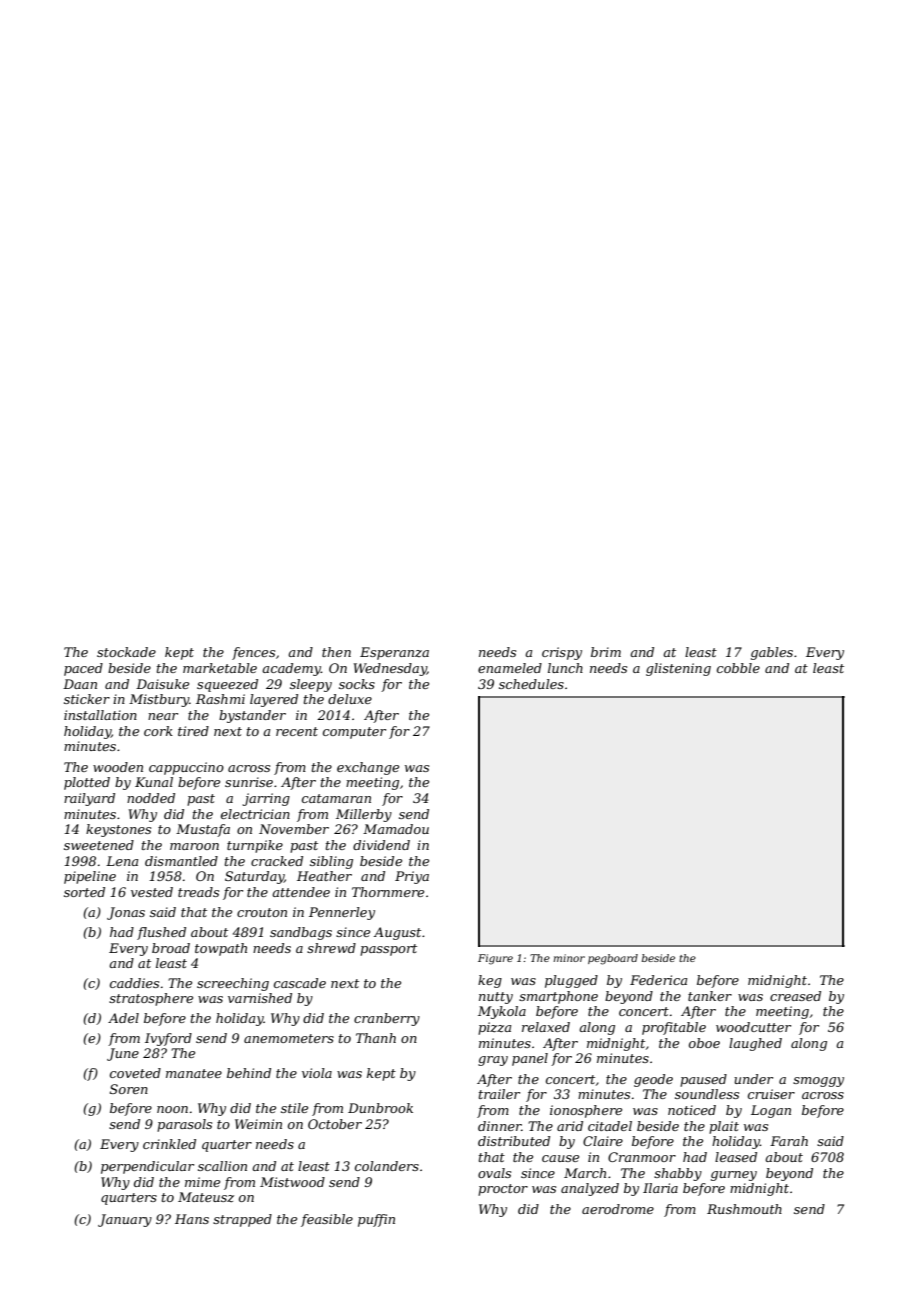  I want to click on minor, so click(569, 958).
